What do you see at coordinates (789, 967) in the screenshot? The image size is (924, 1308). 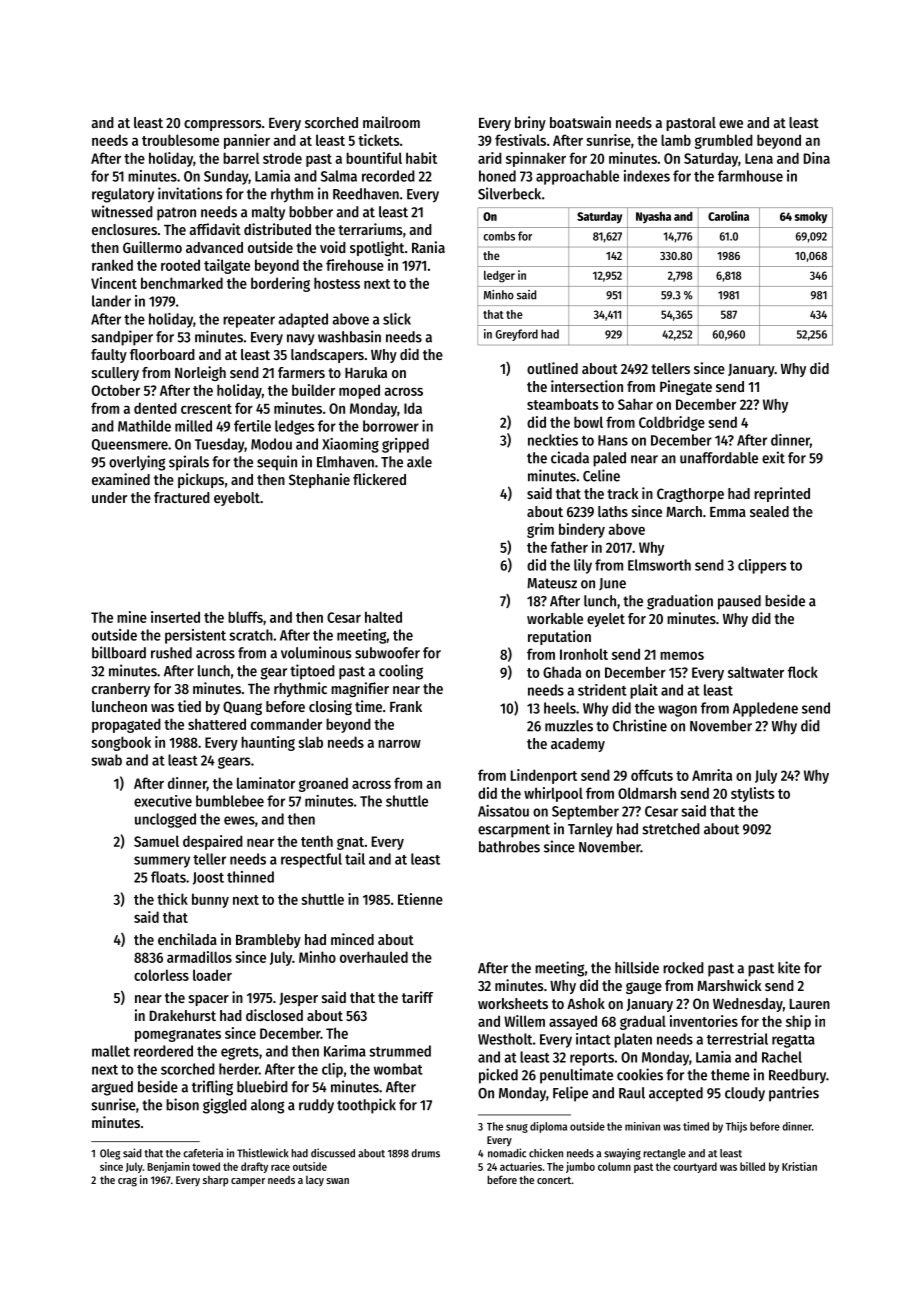 I see `kite` at bounding box center [789, 967].
